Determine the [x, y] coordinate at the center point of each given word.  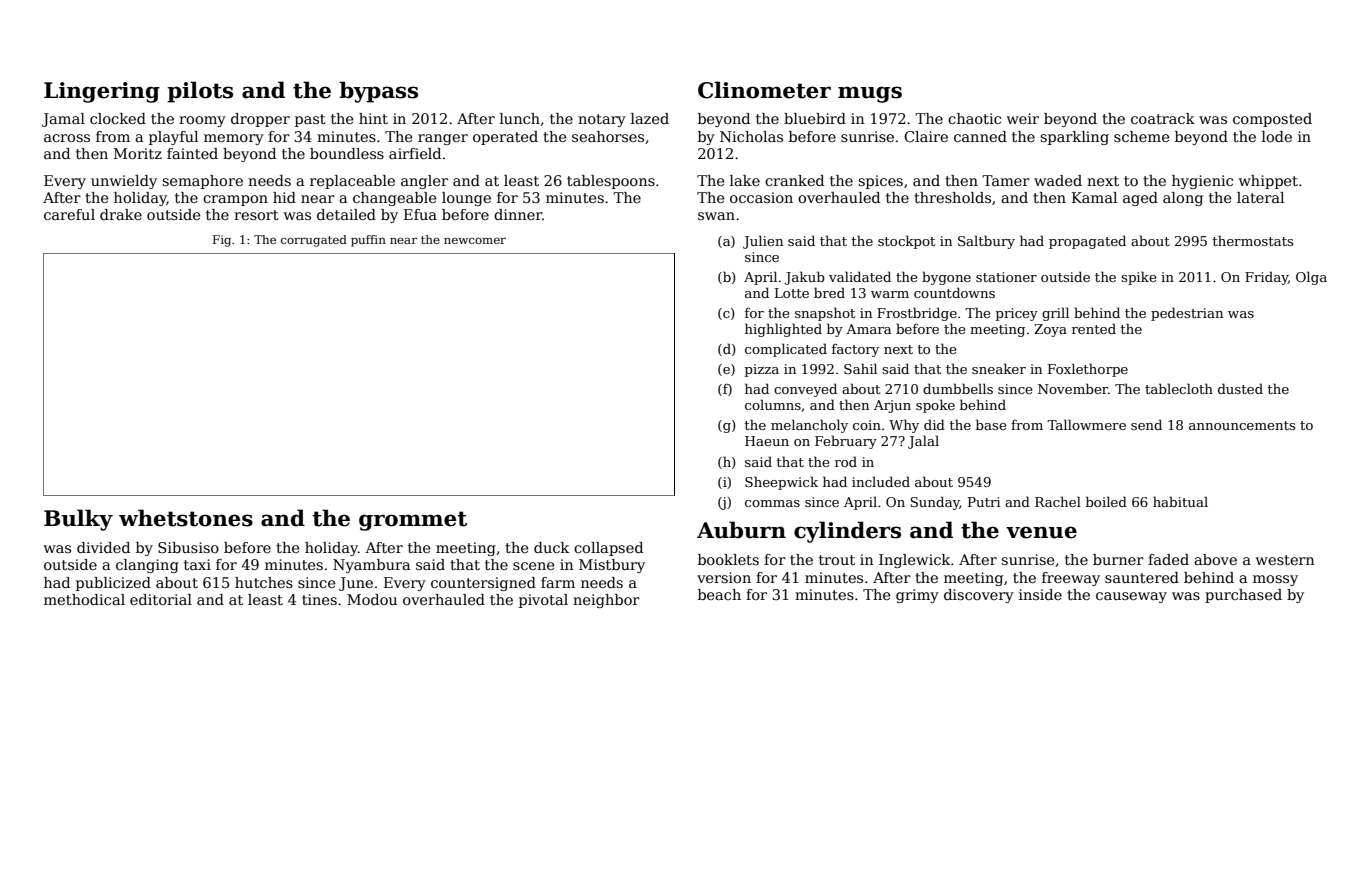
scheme [1141, 136]
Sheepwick [781, 483]
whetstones [186, 518]
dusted [1240, 388]
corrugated [314, 241]
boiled [1106, 501]
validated [860, 276]
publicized [113, 584]
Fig [222, 241]
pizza [762, 370]
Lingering [102, 92]
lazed [650, 118]
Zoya [1050, 330]
